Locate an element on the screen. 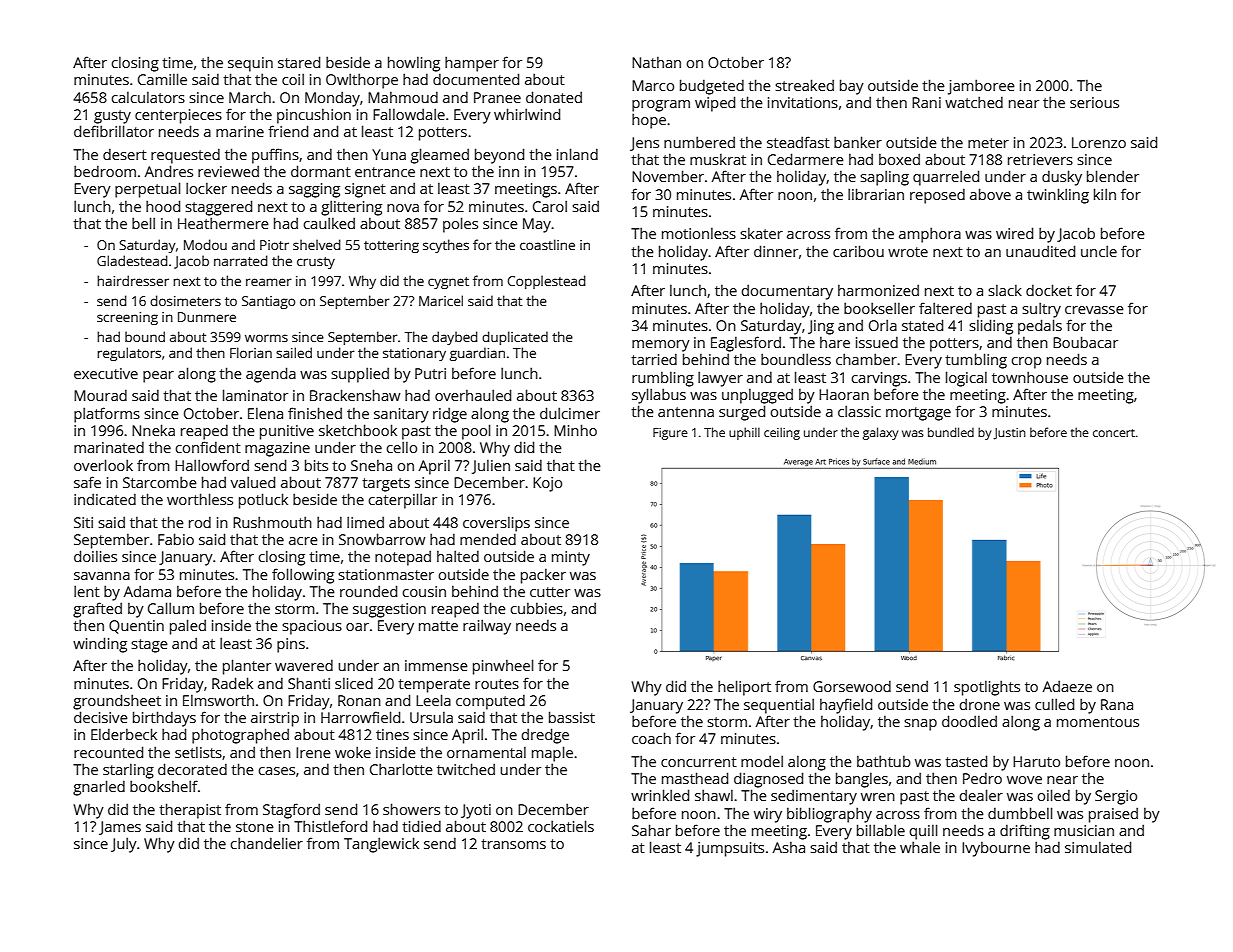 This screenshot has width=1233, height=952. Sergio is located at coordinates (1116, 797).
